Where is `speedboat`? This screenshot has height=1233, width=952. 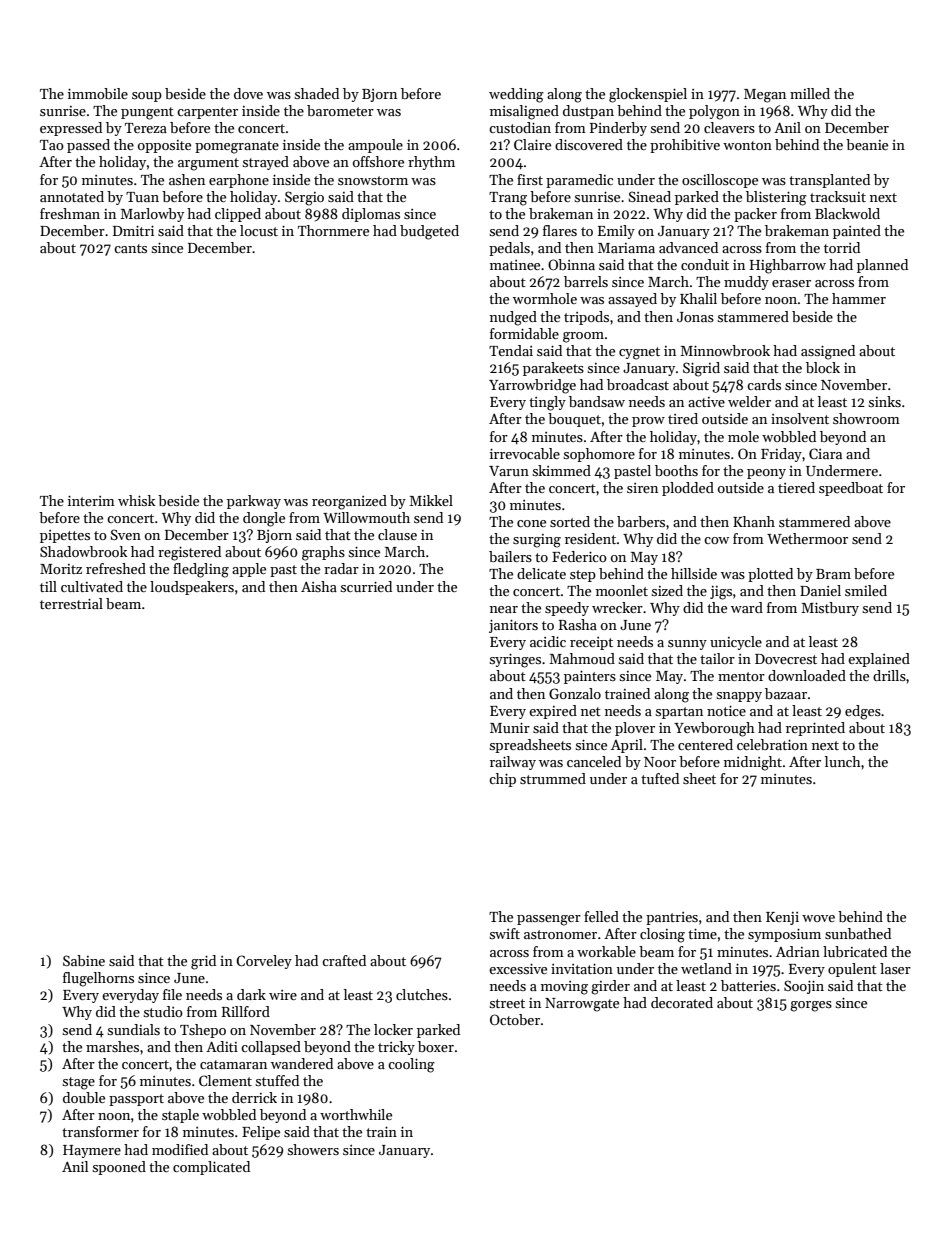
speedboat is located at coordinates (851, 489).
